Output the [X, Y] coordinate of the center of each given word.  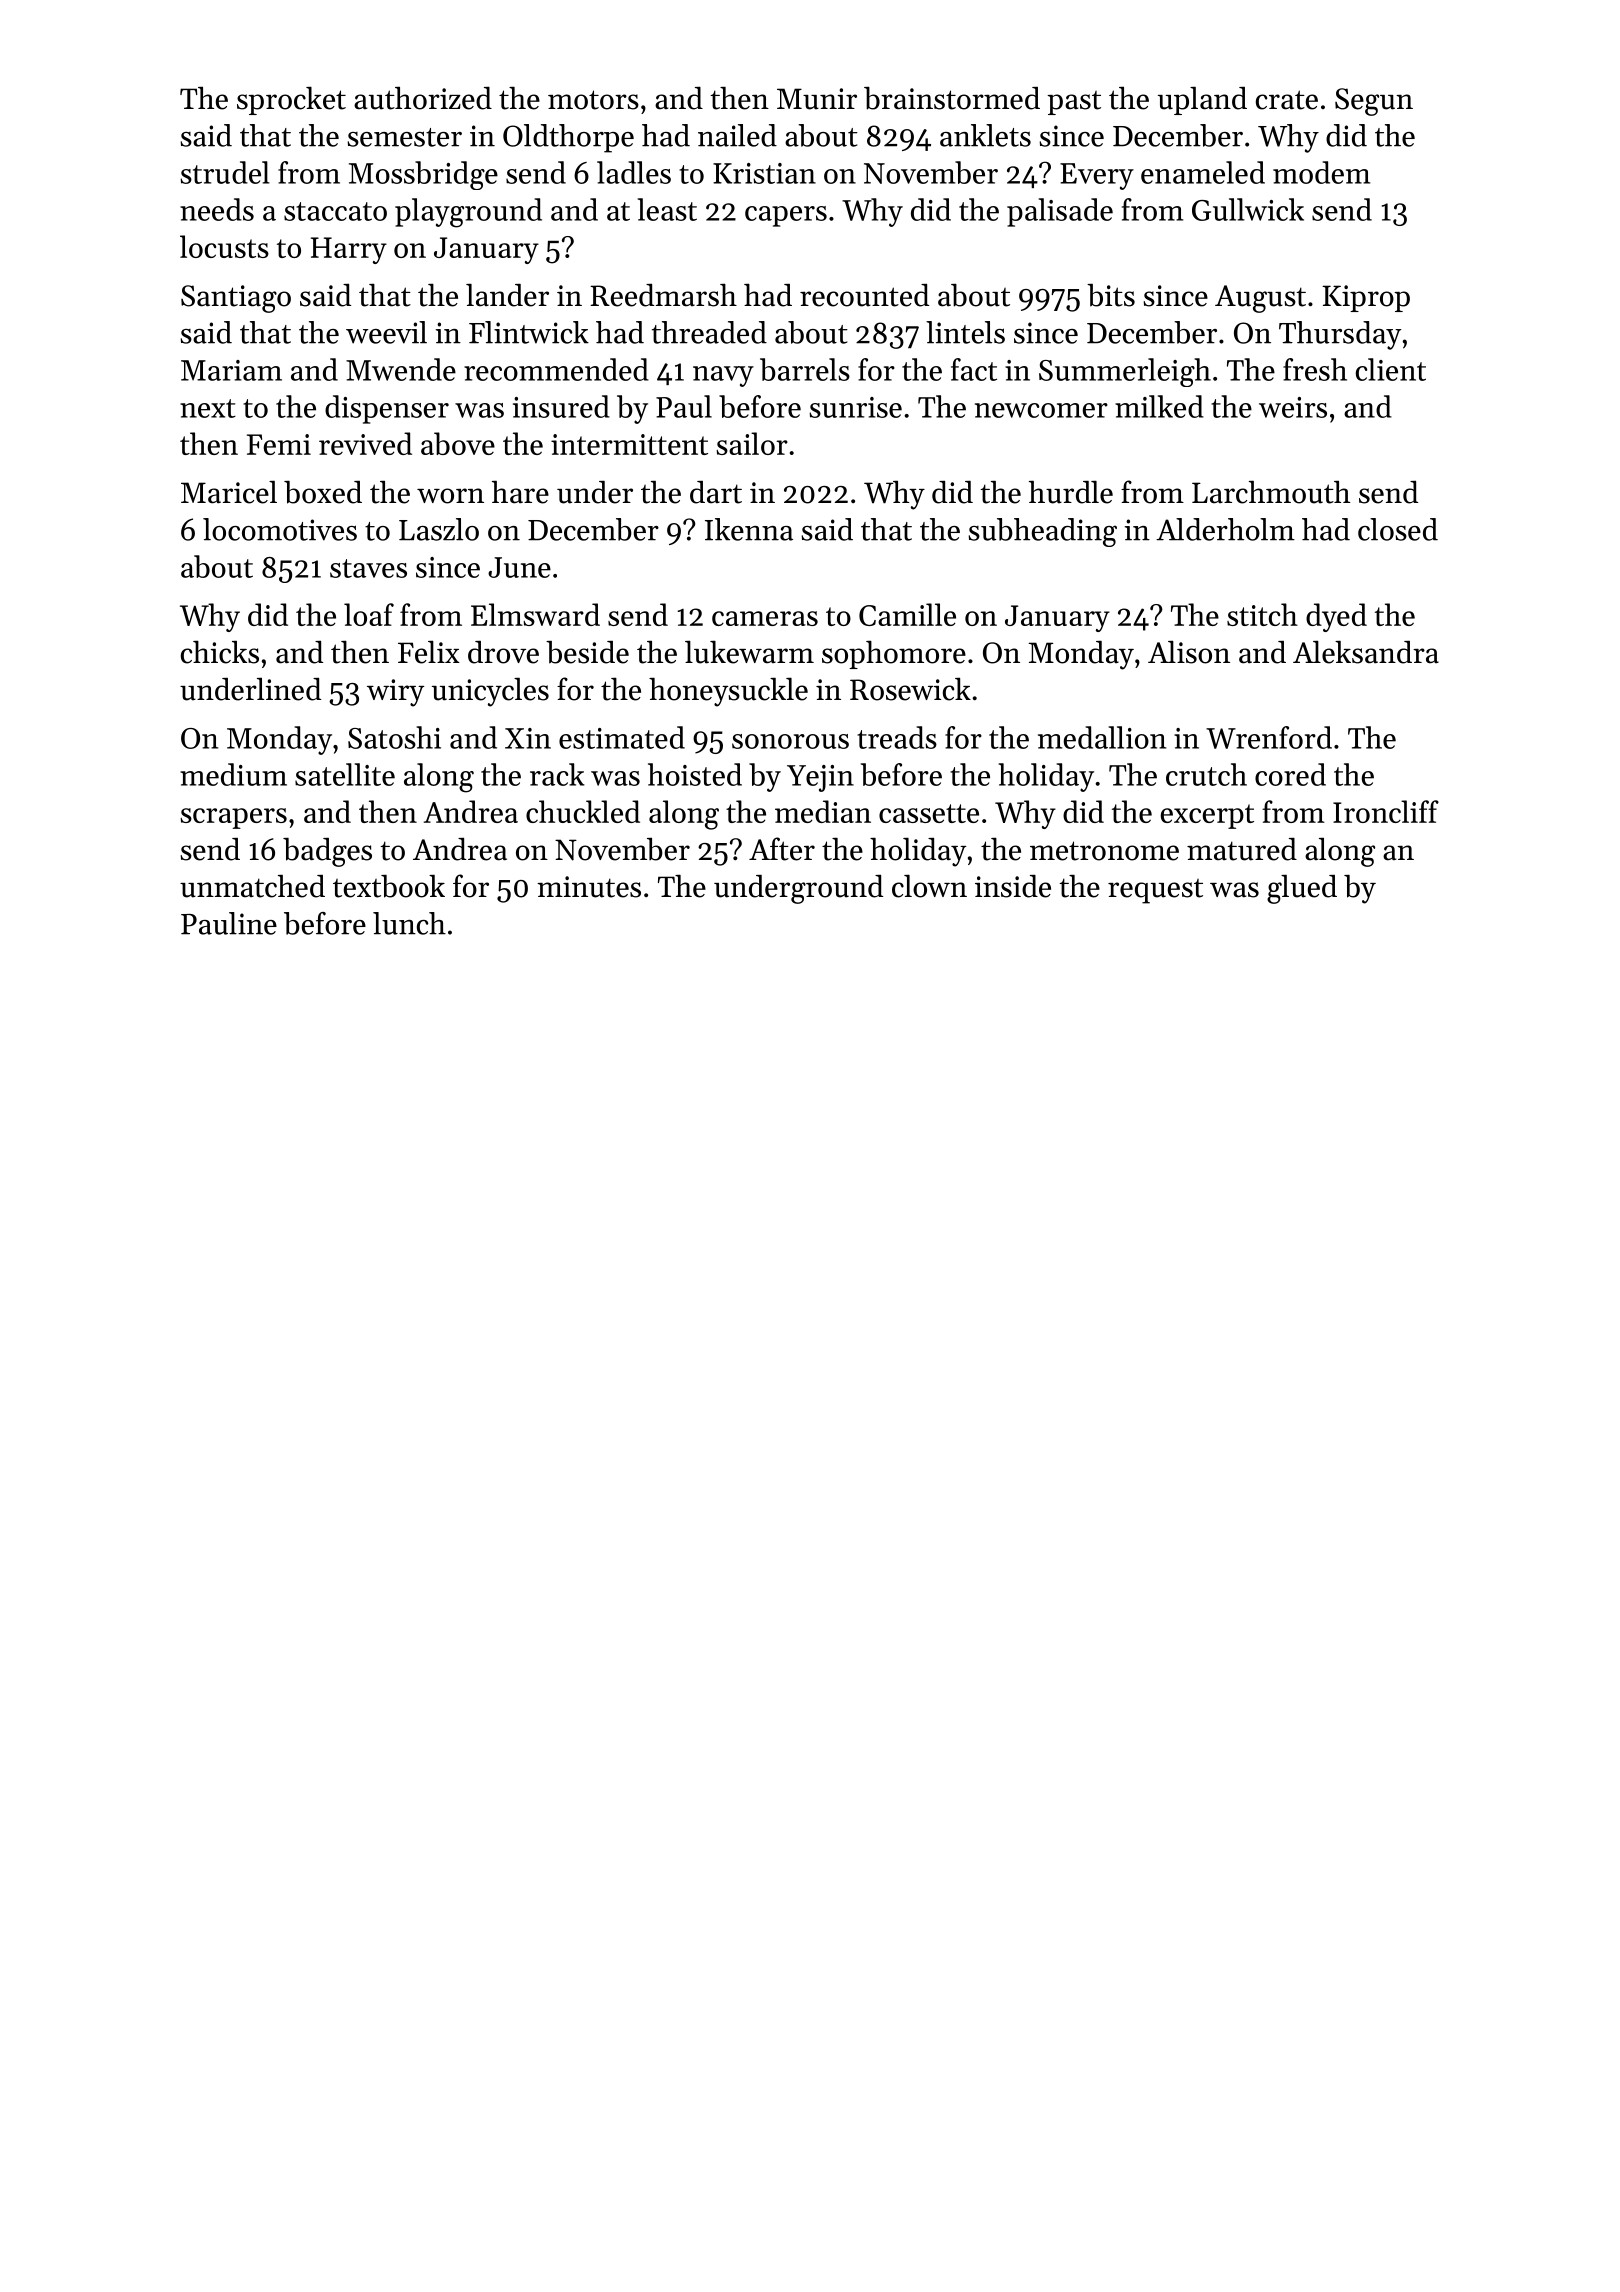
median [823, 811]
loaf [369, 614]
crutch [1206, 774]
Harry [349, 250]
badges [327, 852]
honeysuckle [728, 692]
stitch [1262, 614]
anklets [985, 135]
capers [786, 216]
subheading [1043, 532]
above [458, 443]
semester [405, 137]
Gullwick [1248, 209]
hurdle [1071, 492]
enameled [1203, 172]
